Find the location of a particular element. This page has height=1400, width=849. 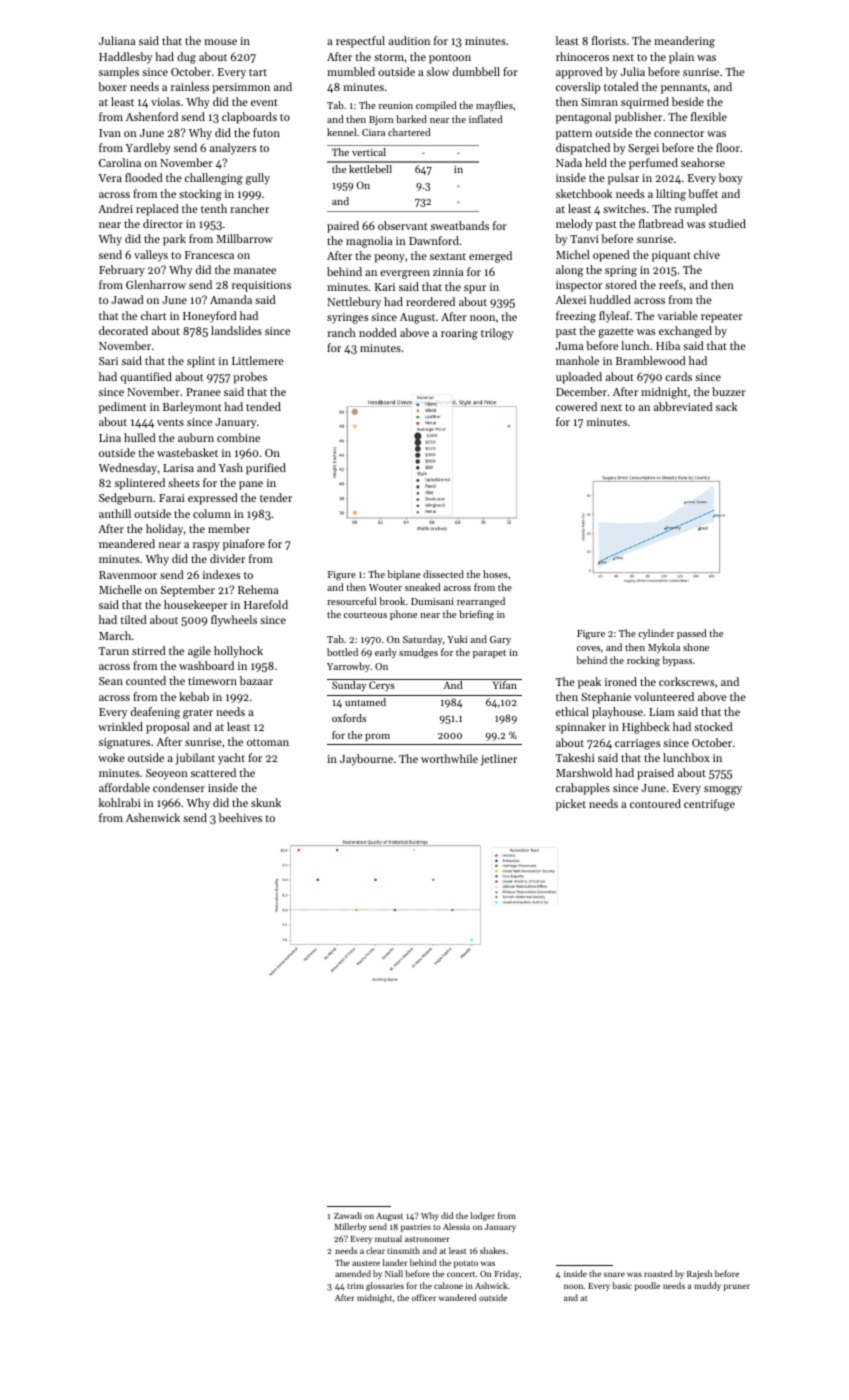

ottoman is located at coordinates (268, 742).
